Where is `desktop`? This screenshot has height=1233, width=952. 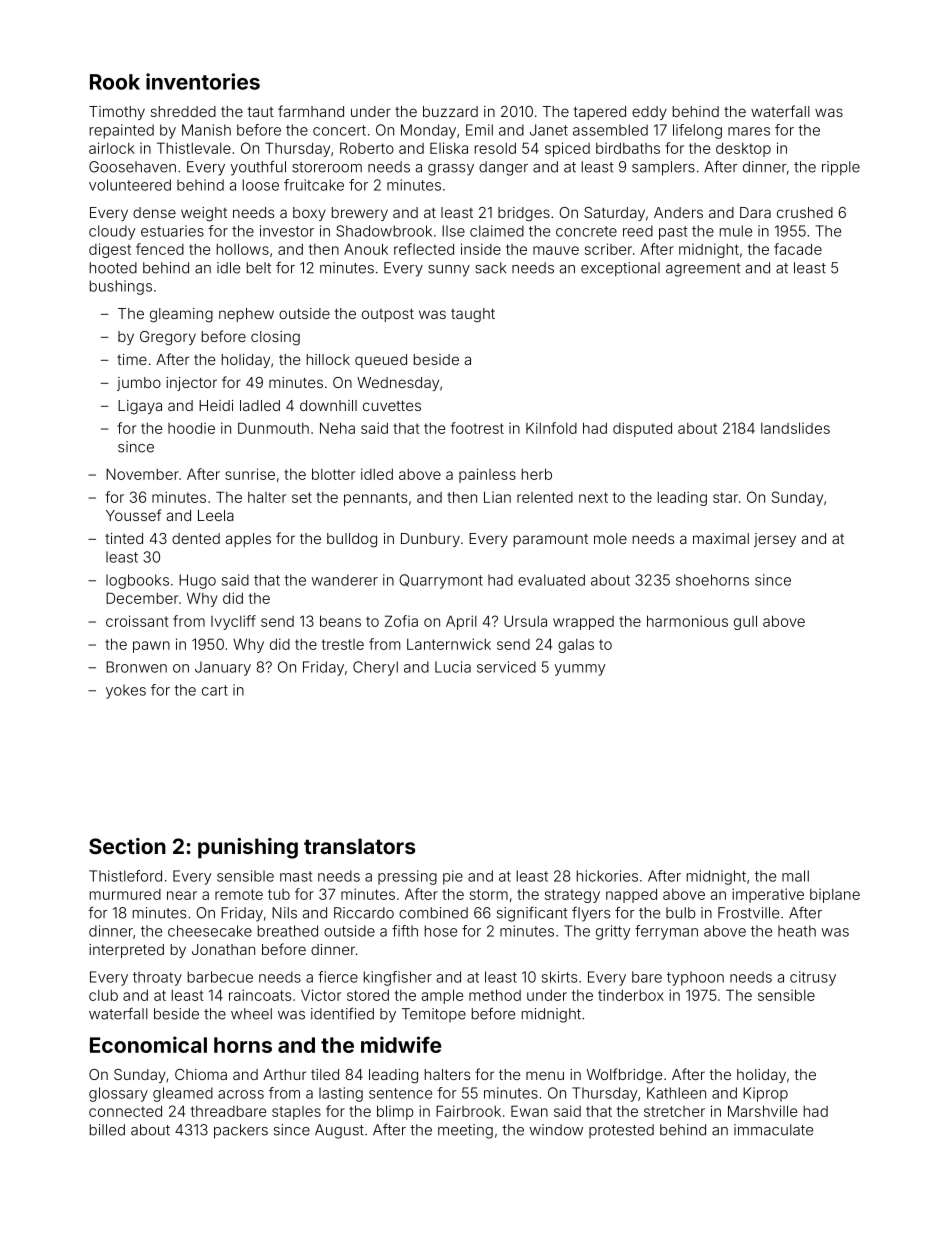 desktop is located at coordinates (743, 149).
